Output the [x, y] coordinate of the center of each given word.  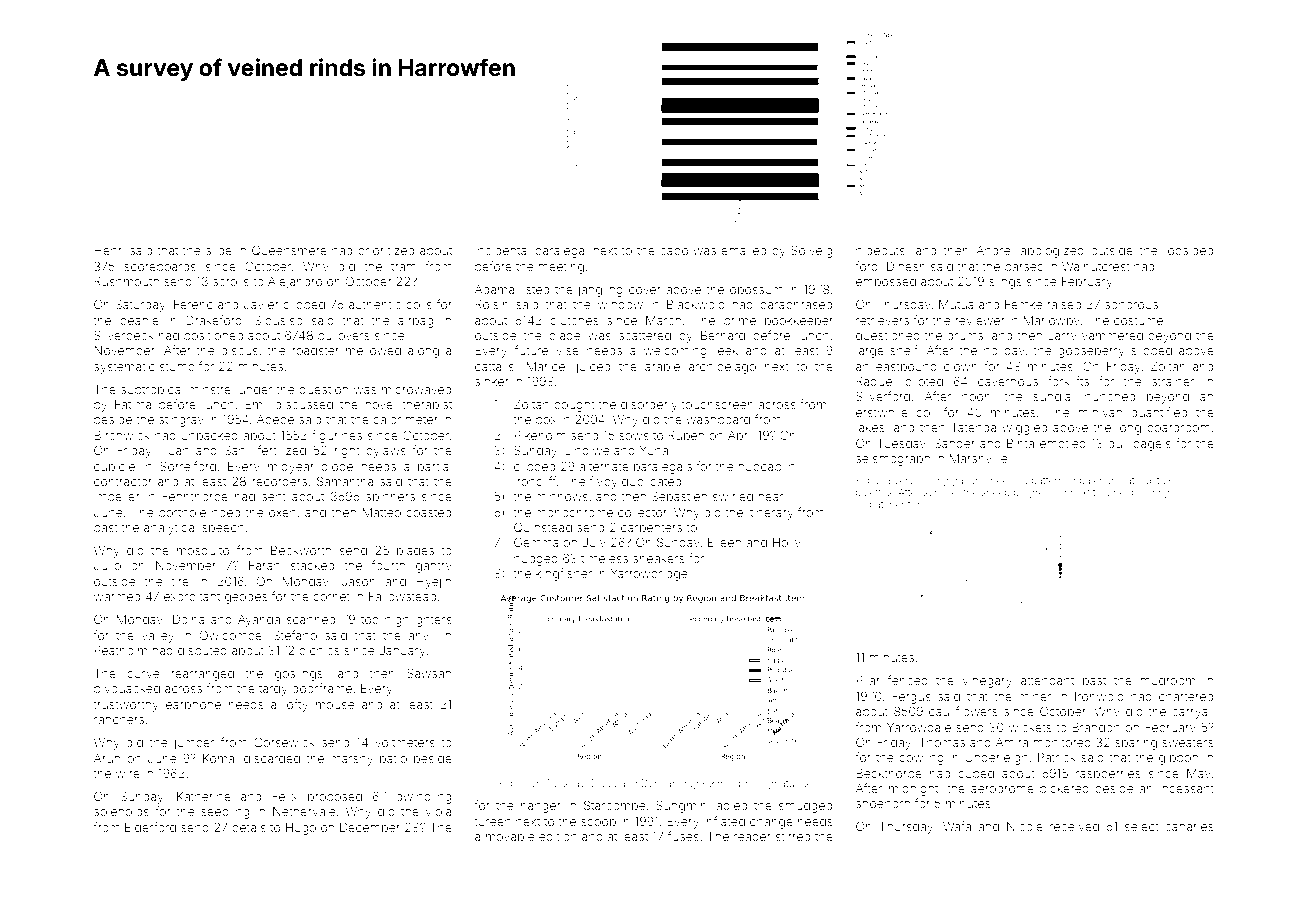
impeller [117, 498]
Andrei [994, 250]
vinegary [987, 682]
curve [143, 674]
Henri [109, 250]
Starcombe [615, 805]
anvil [421, 635]
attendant [1047, 680]
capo [674, 252]
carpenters [651, 529]
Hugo [301, 829]
